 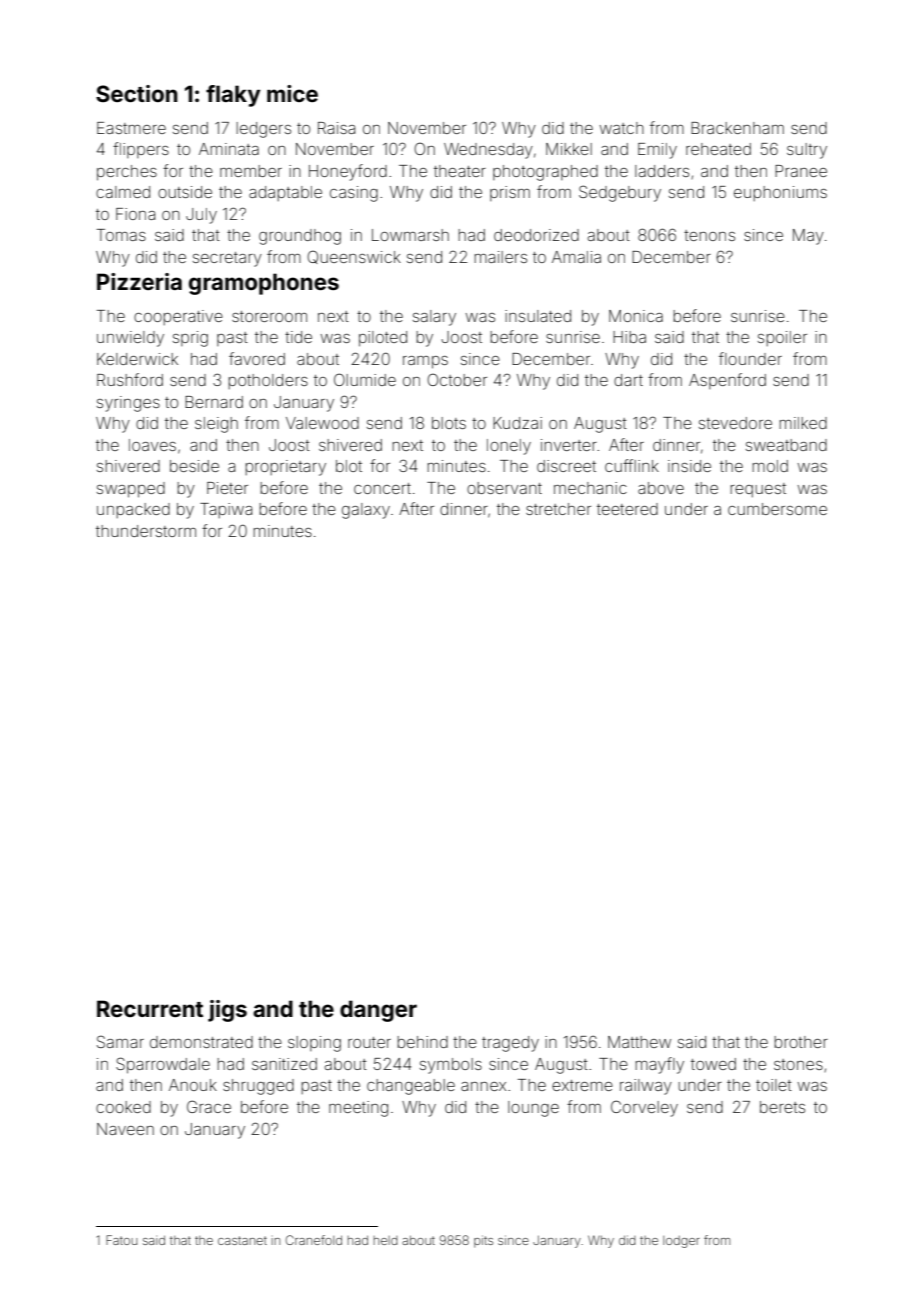 What do you see at coordinates (483, 1241) in the screenshot?
I see `pits` at bounding box center [483, 1241].
